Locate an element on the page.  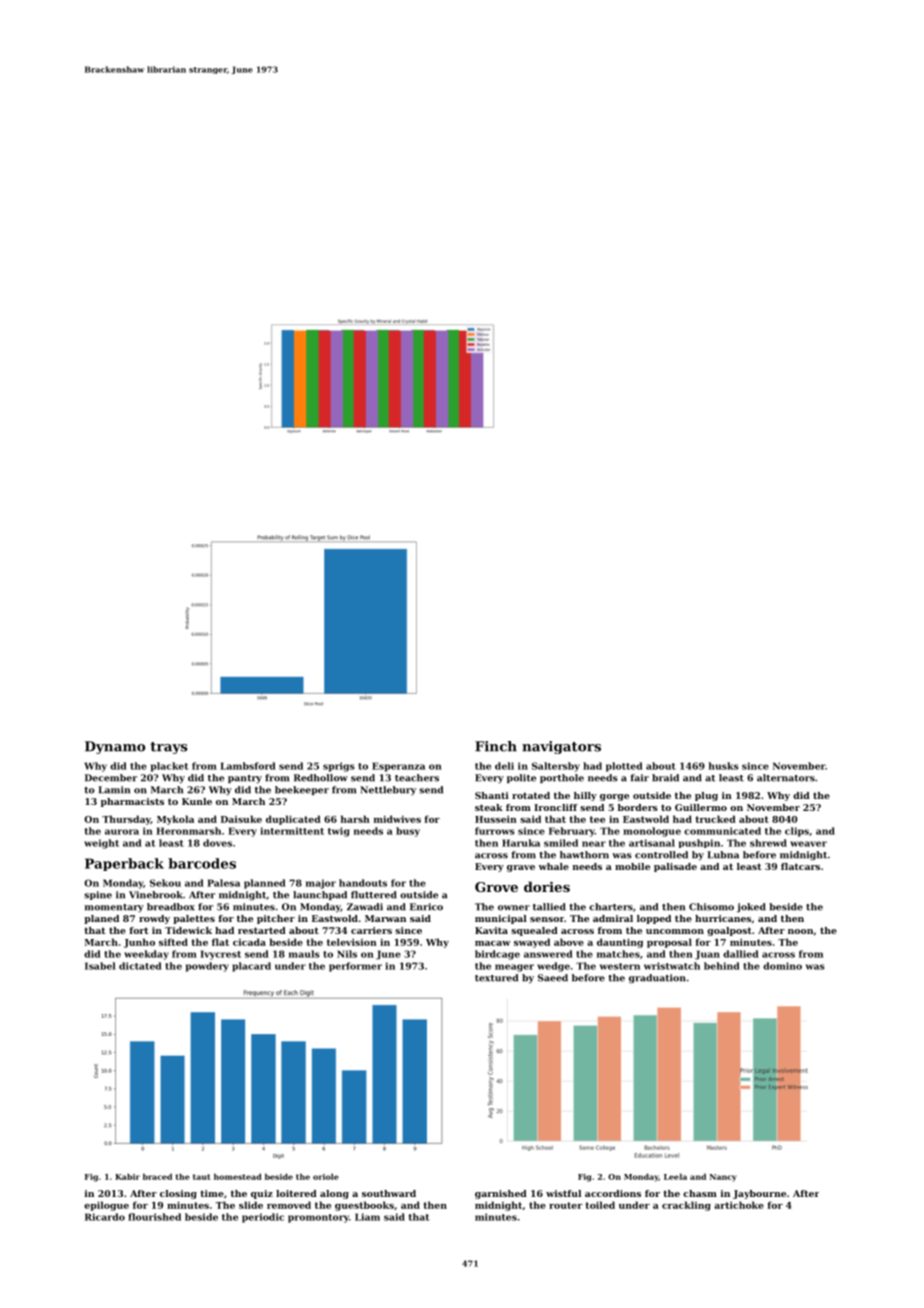
Finch is located at coordinates (496, 746).
